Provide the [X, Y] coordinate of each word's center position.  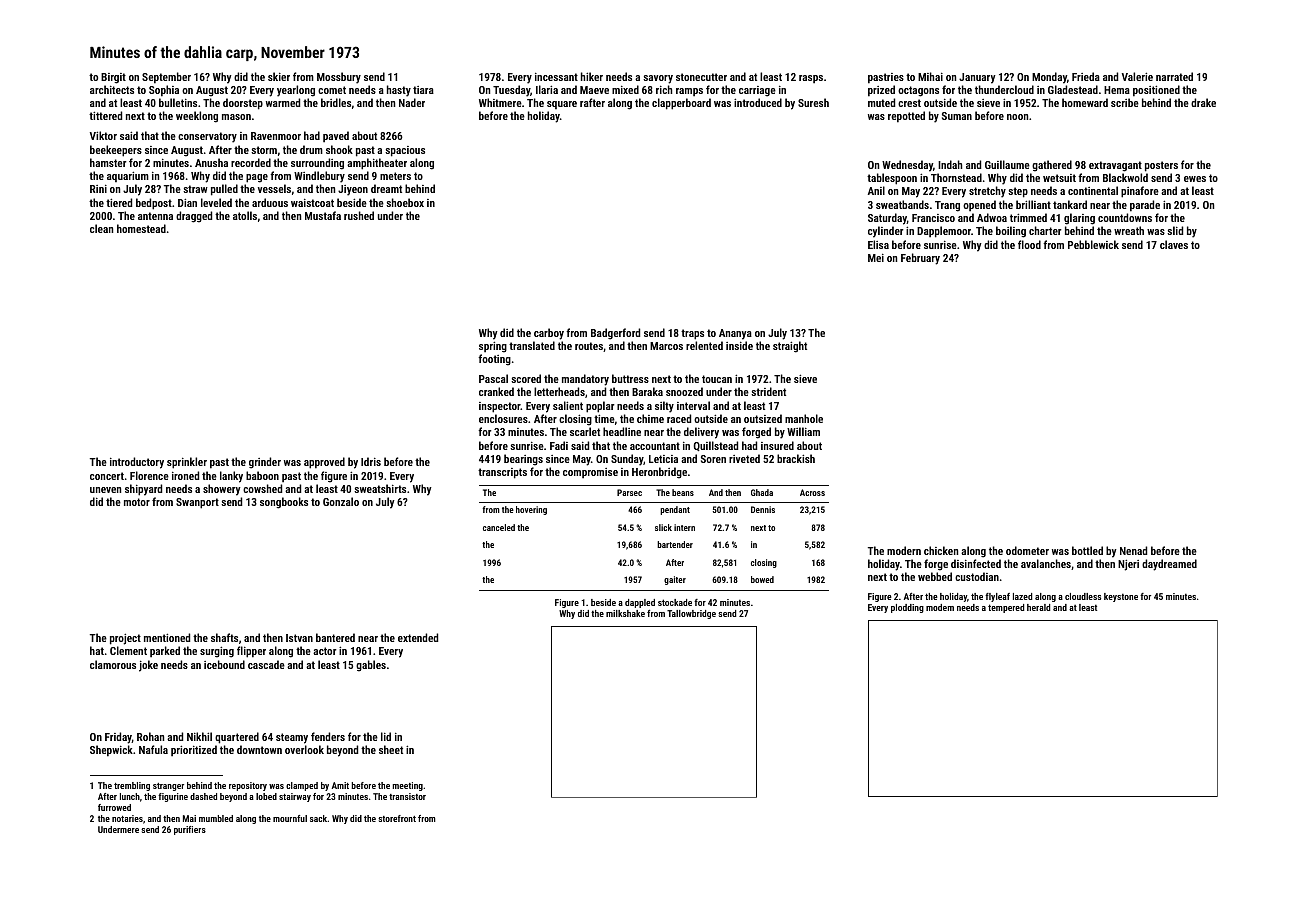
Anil [876, 190]
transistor [407, 796]
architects [112, 89]
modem [940, 607]
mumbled [216, 818]
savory [658, 79]
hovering [531, 510]
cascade [266, 664]
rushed [359, 215]
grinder [265, 463]
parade [1145, 206]
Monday [1049, 78]
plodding [907, 608]
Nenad [1133, 550]
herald [1039, 607]
